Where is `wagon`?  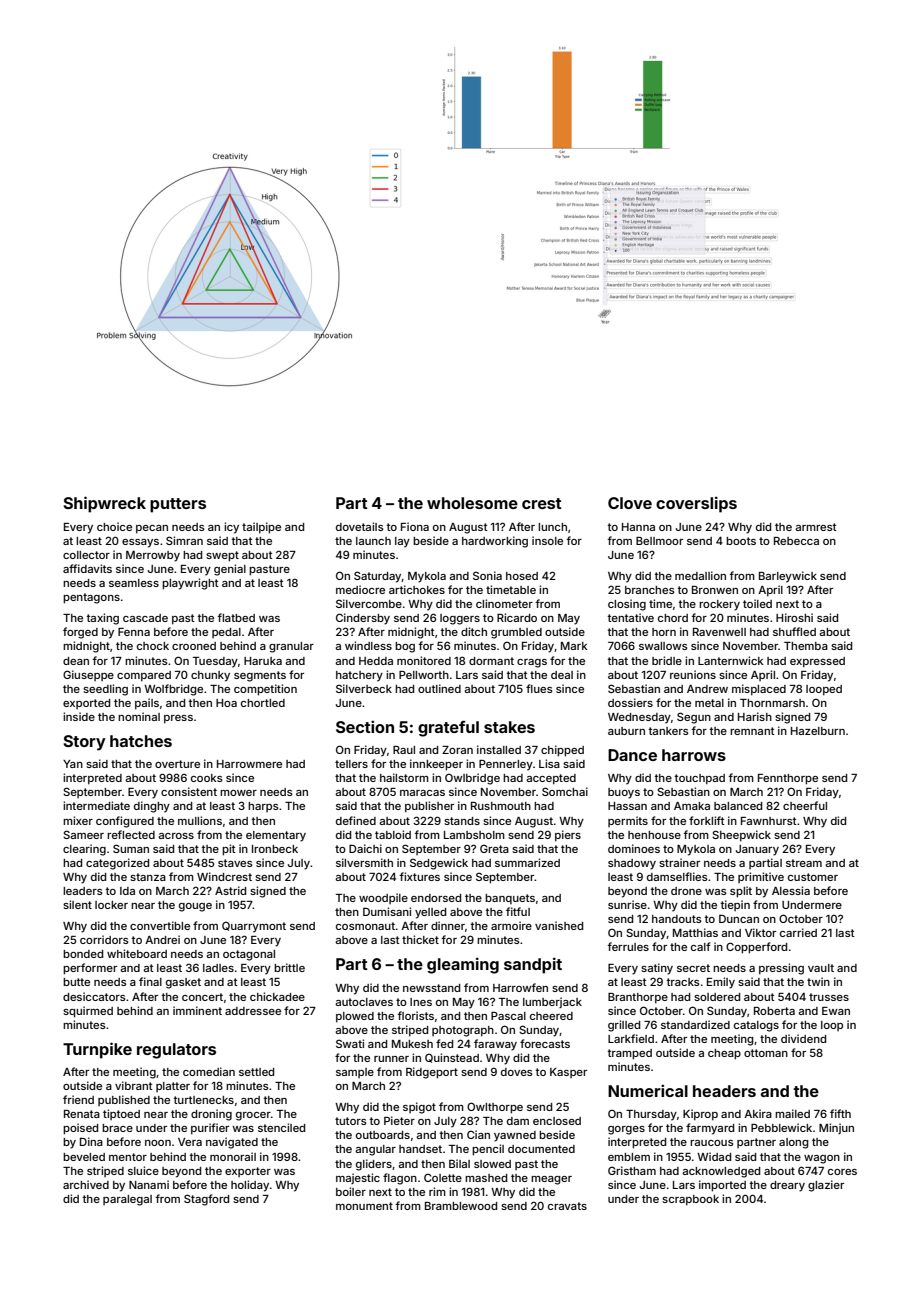 wagon is located at coordinates (822, 1159).
